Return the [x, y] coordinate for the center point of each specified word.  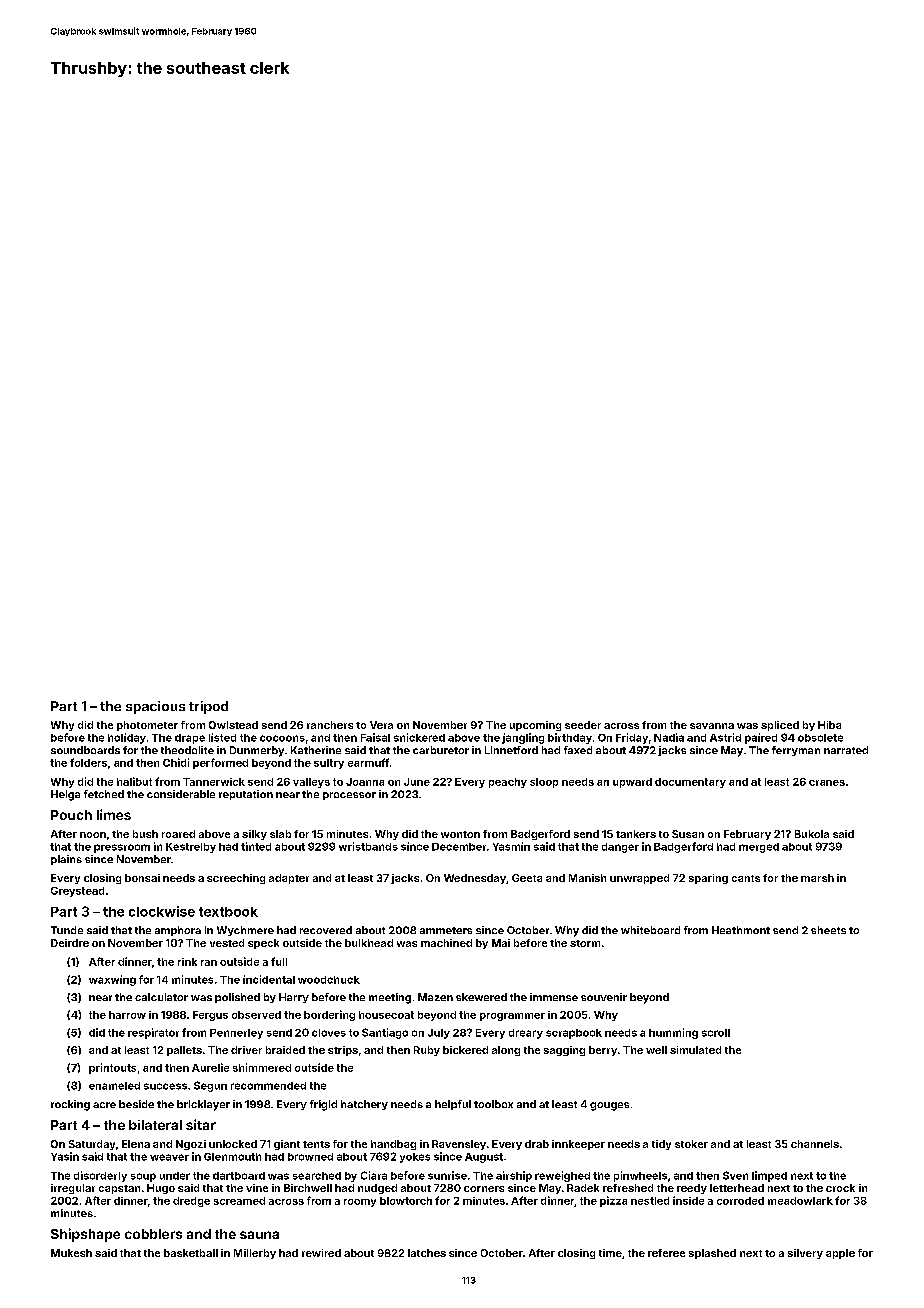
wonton [460, 834]
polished [237, 998]
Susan [688, 834]
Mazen [435, 997]
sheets [828, 930]
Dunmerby [257, 751]
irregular [73, 1189]
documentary [690, 783]
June [417, 782]
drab [537, 1144]
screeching [236, 879]
